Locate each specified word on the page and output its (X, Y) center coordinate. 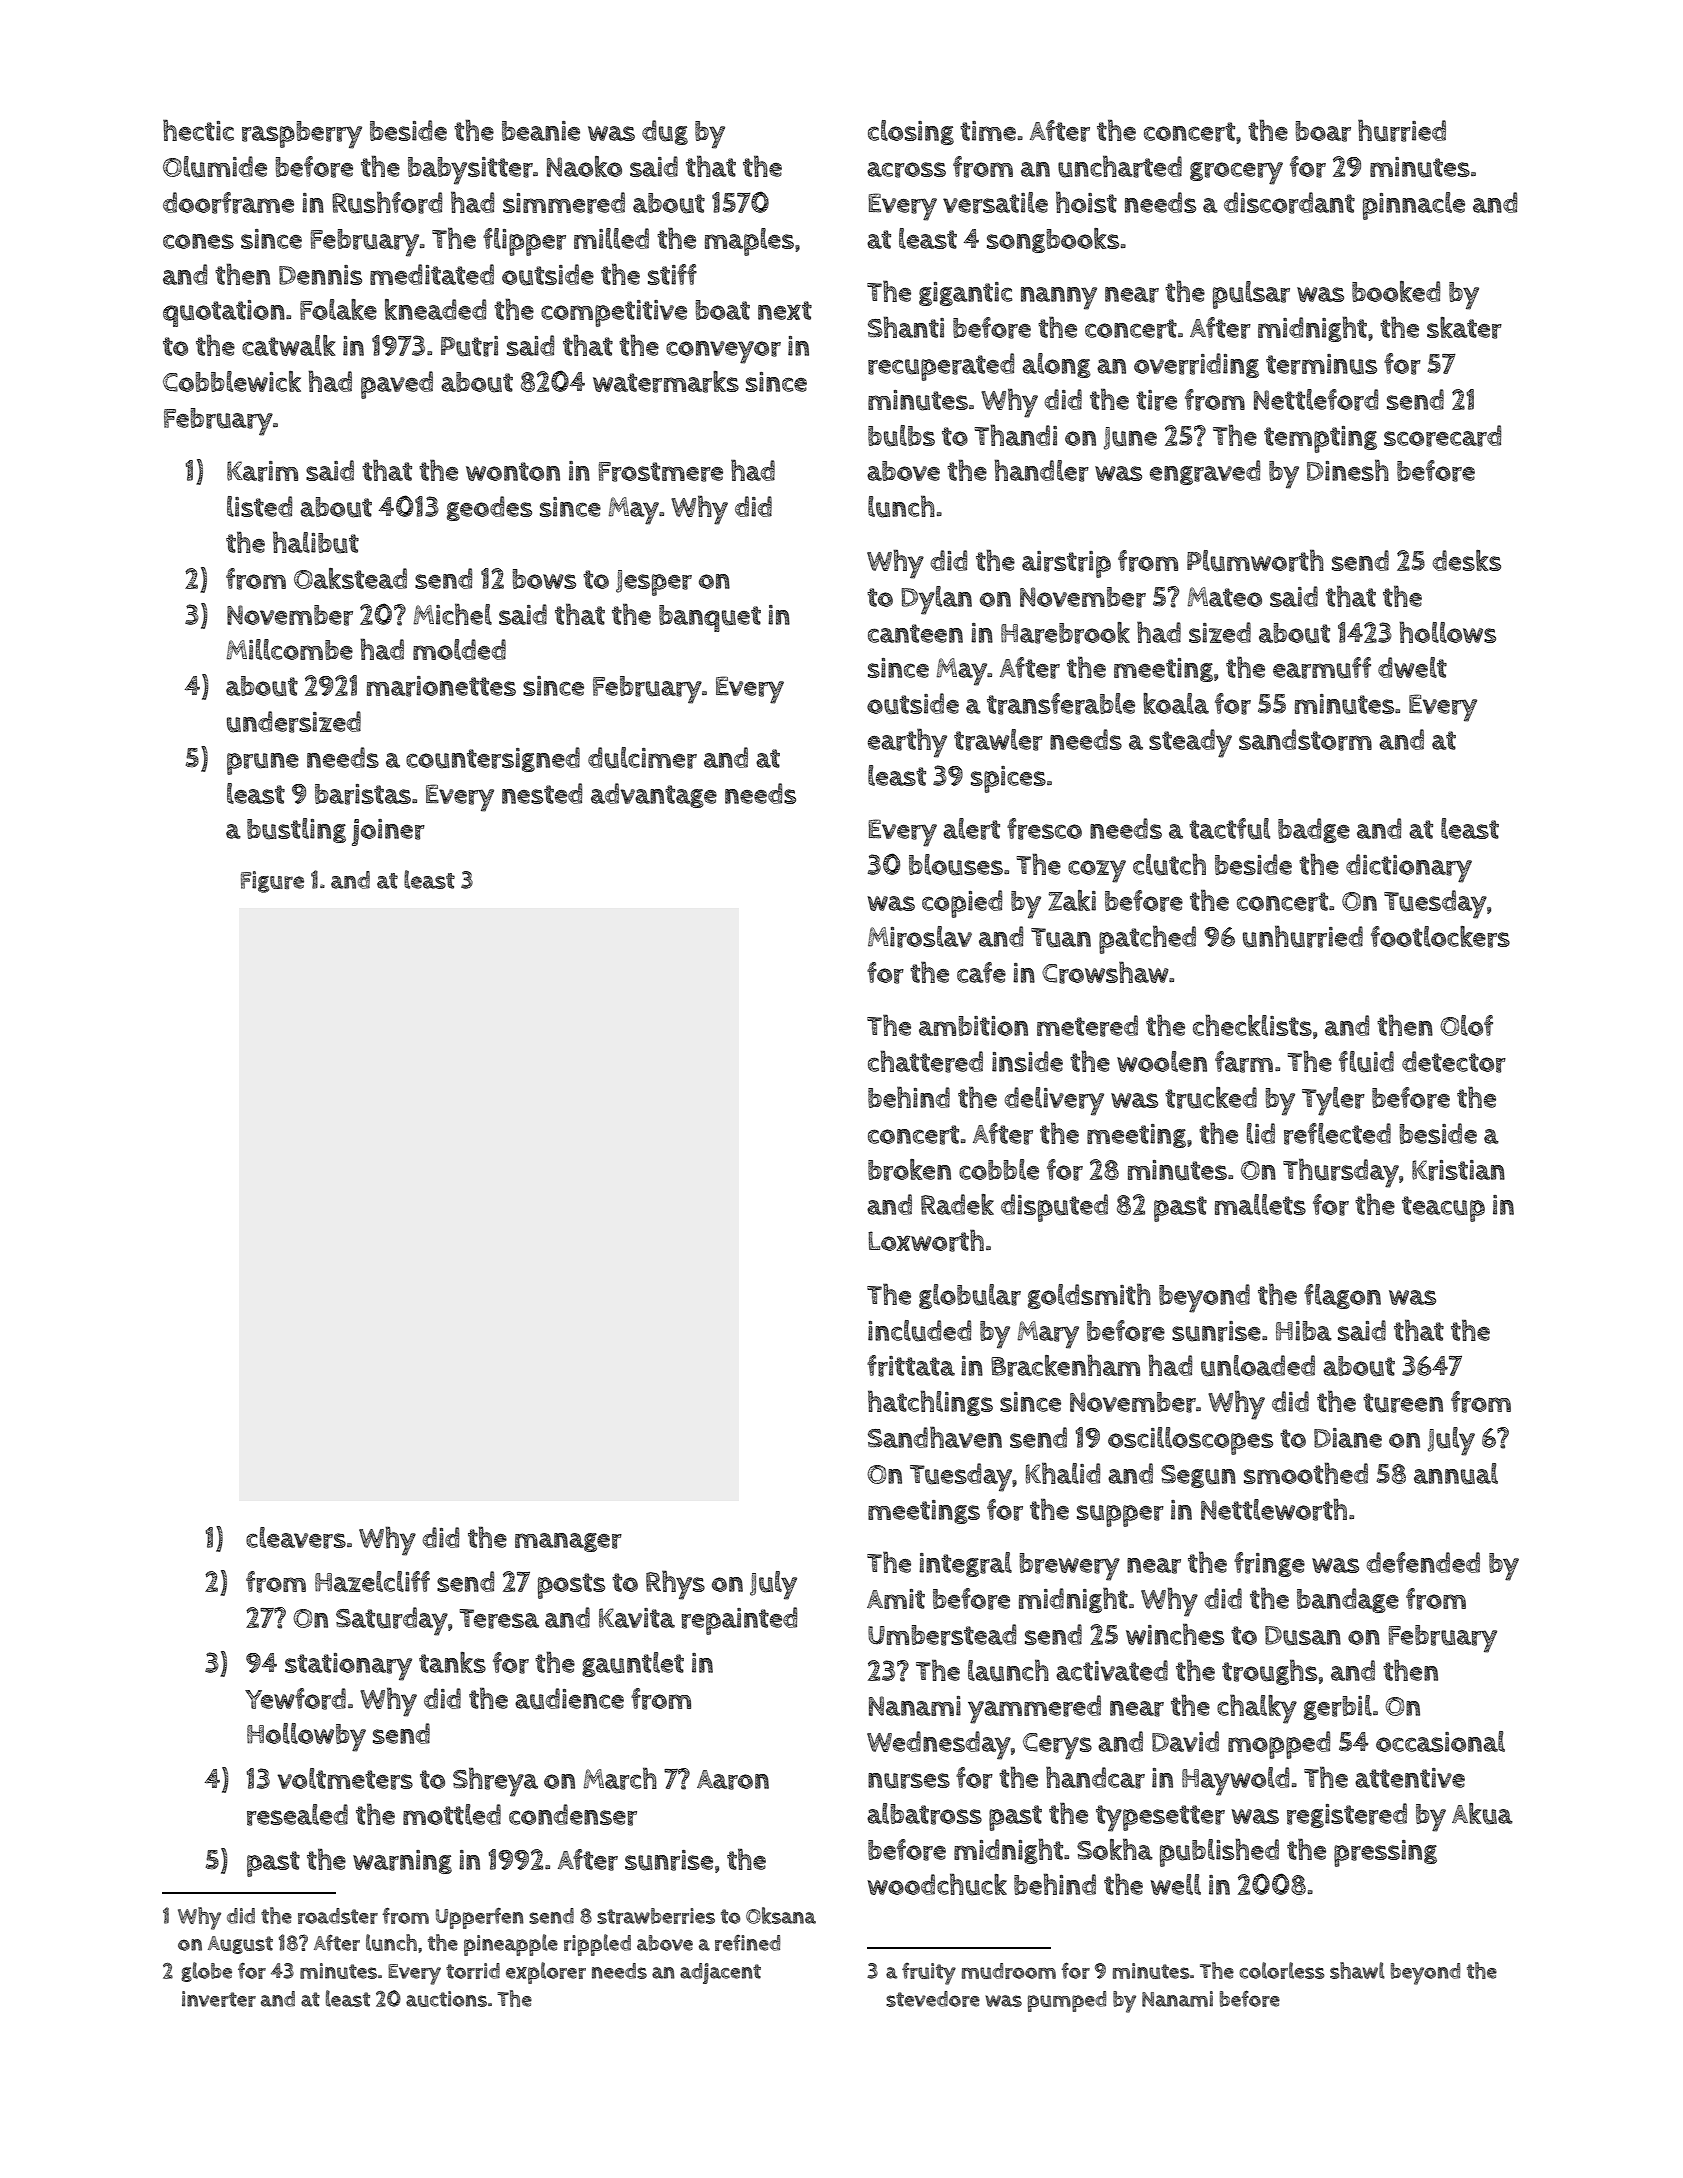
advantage (654, 795)
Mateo (1225, 597)
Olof (1466, 1025)
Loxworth (926, 1240)
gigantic (965, 294)
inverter (219, 1999)
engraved (1205, 472)
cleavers (296, 1538)
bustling (296, 830)
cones (198, 241)
